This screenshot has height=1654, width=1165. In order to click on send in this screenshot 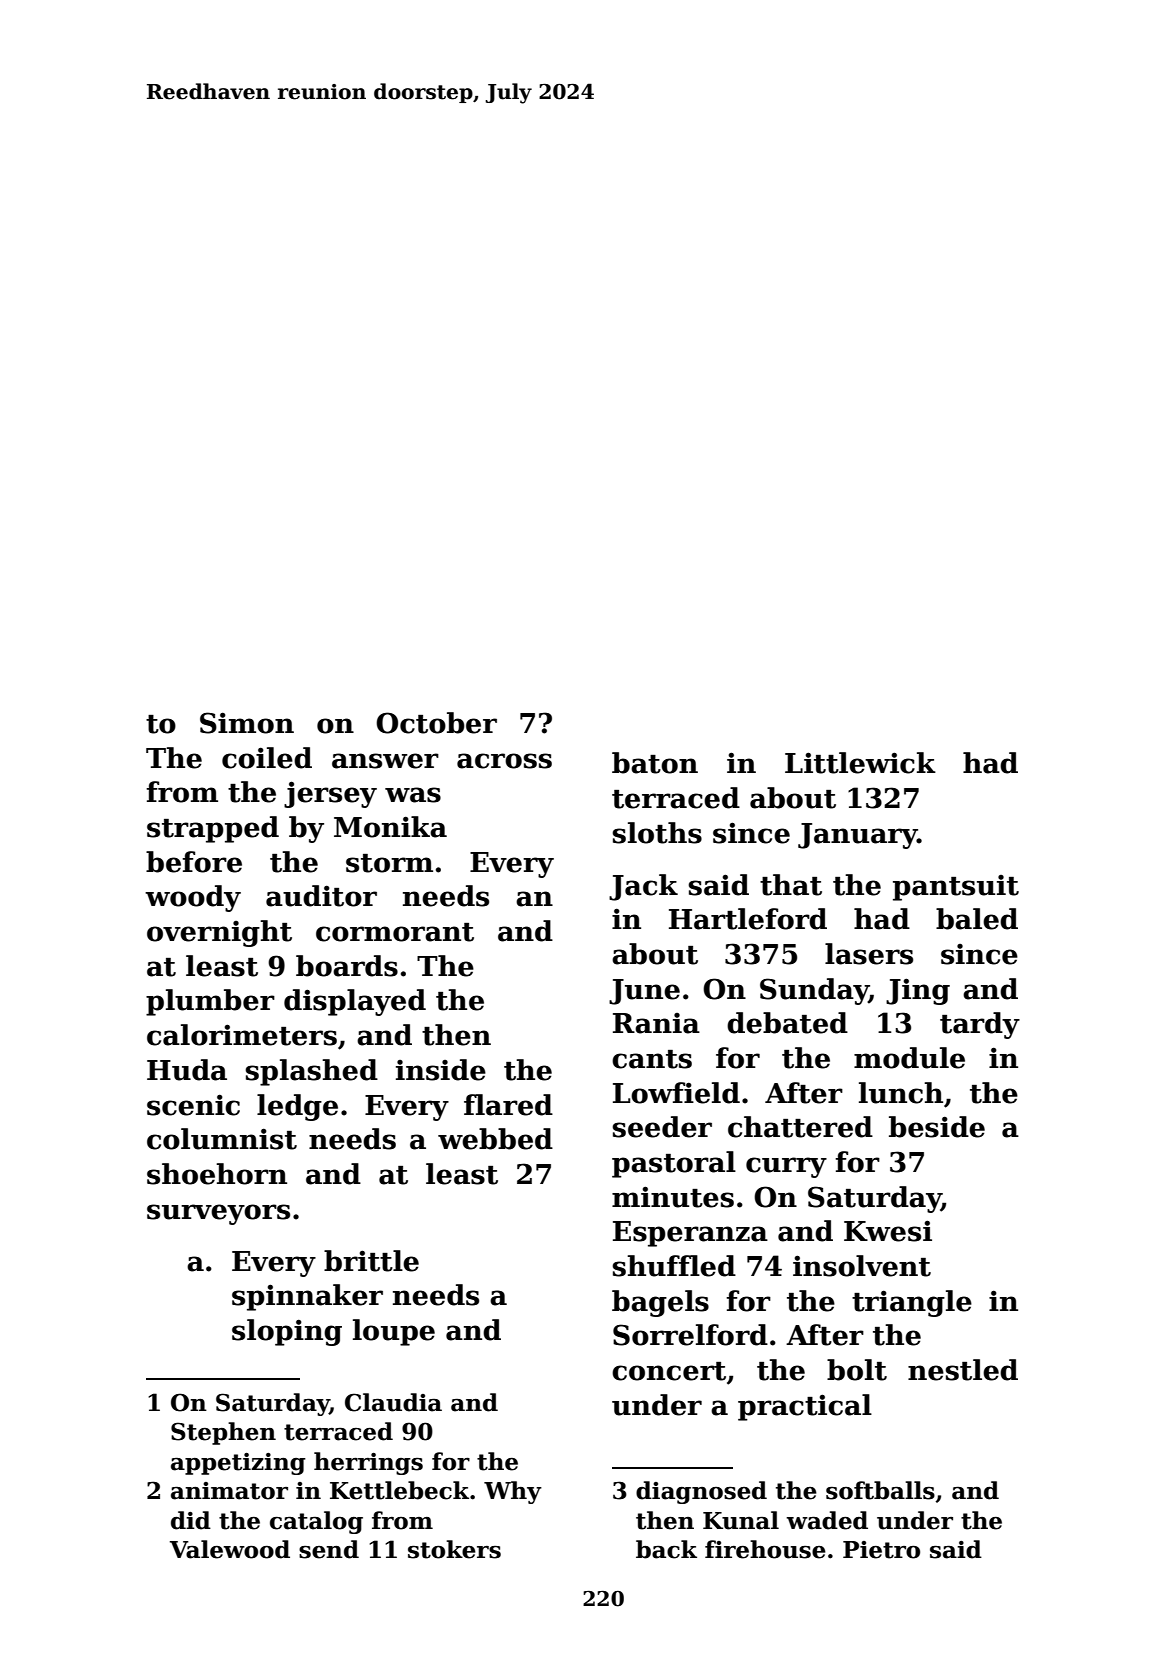, I will do `click(329, 1549)`.
